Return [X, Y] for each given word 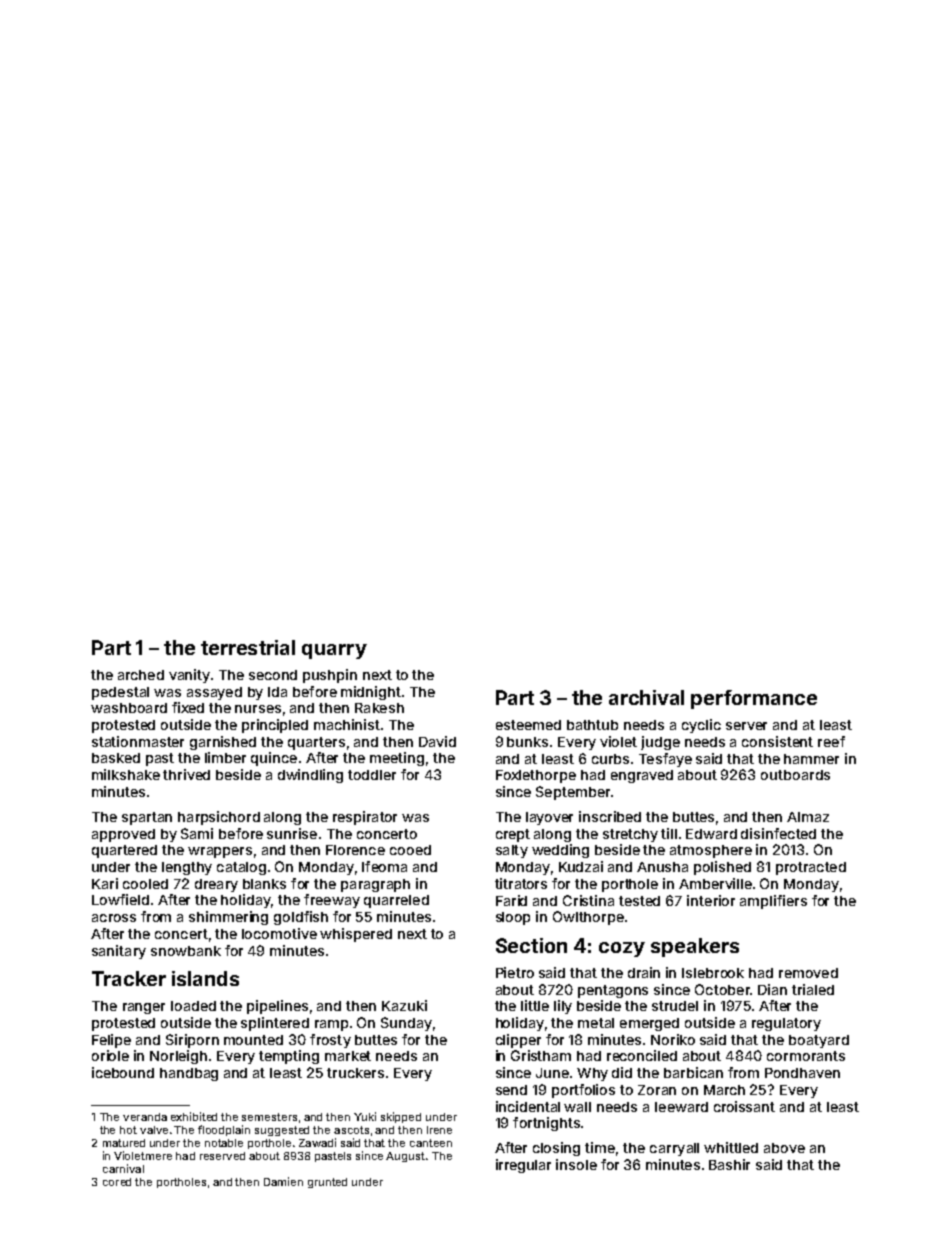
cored [117, 1182]
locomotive [279, 933]
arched [141, 675]
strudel [675, 1006]
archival [646, 697]
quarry [334, 651]
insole [576, 1164]
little [535, 1005]
